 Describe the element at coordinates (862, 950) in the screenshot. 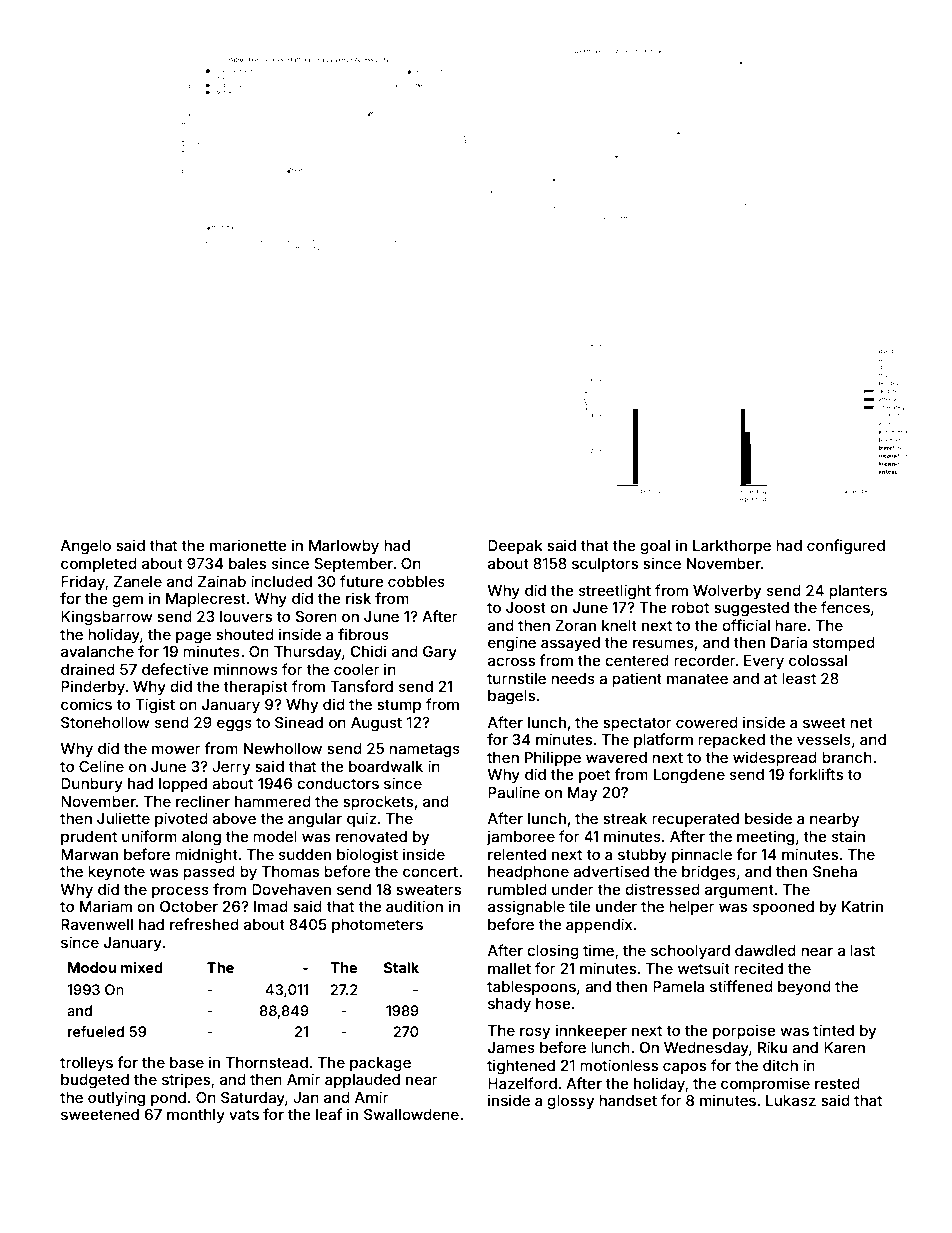

I see `last` at that location.
